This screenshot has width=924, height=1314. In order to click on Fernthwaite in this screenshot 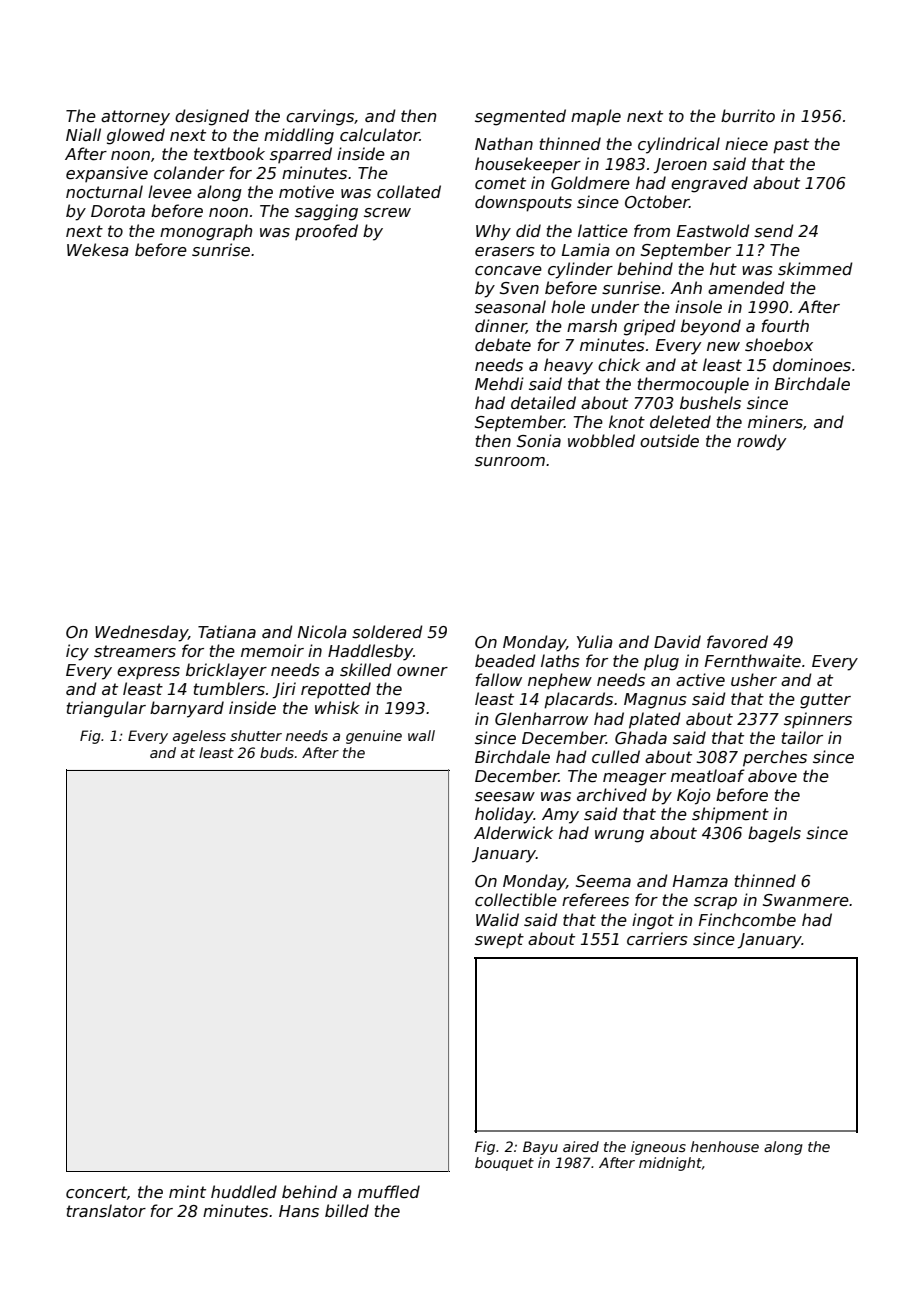, I will do `click(753, 661)`.
